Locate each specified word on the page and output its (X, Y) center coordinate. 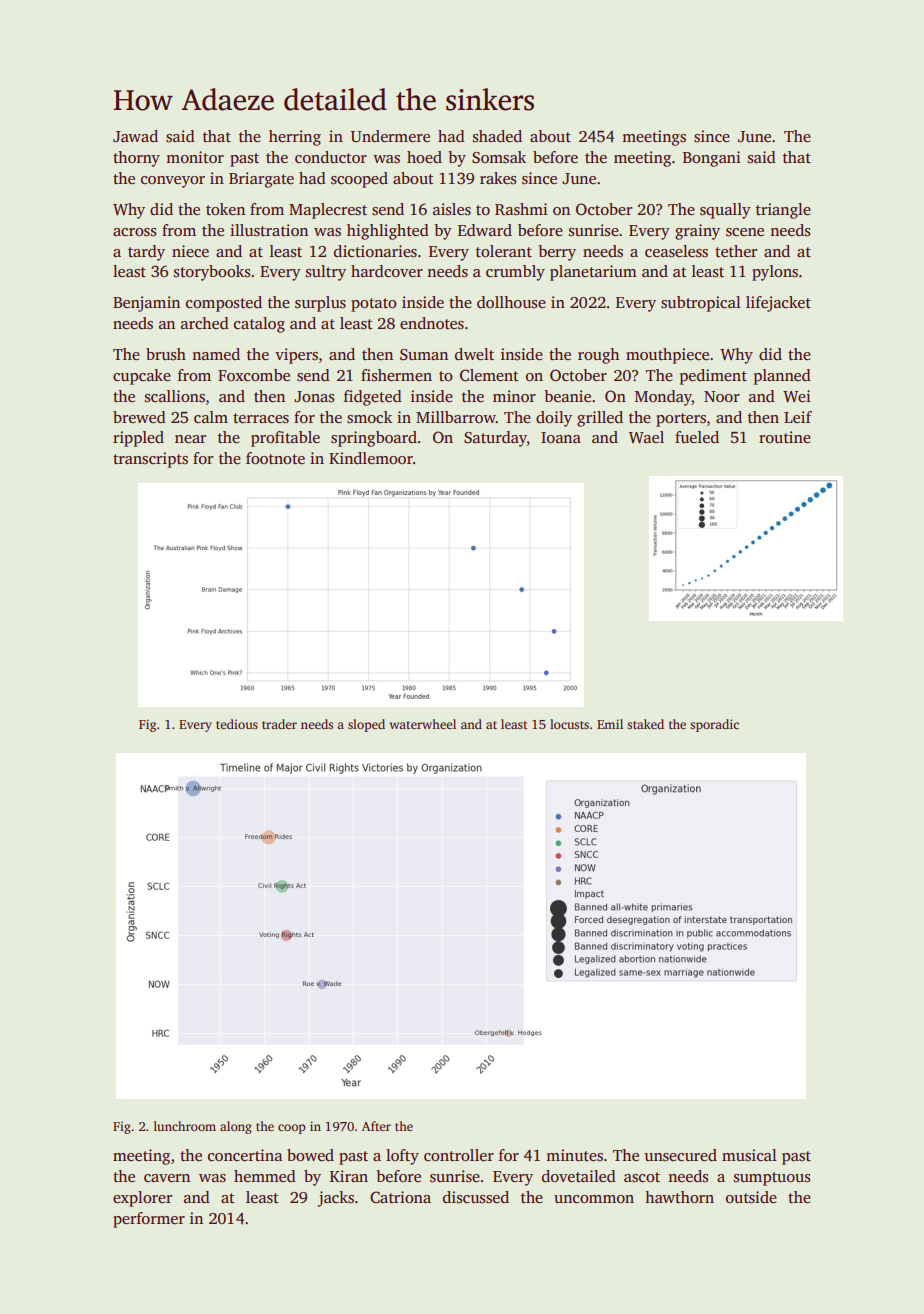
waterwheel (423, 724)
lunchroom (185, 1126)
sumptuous (772, 1179)
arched (205, 323)
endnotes (432, 323)
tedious (237, 724)
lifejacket (778, 304)
